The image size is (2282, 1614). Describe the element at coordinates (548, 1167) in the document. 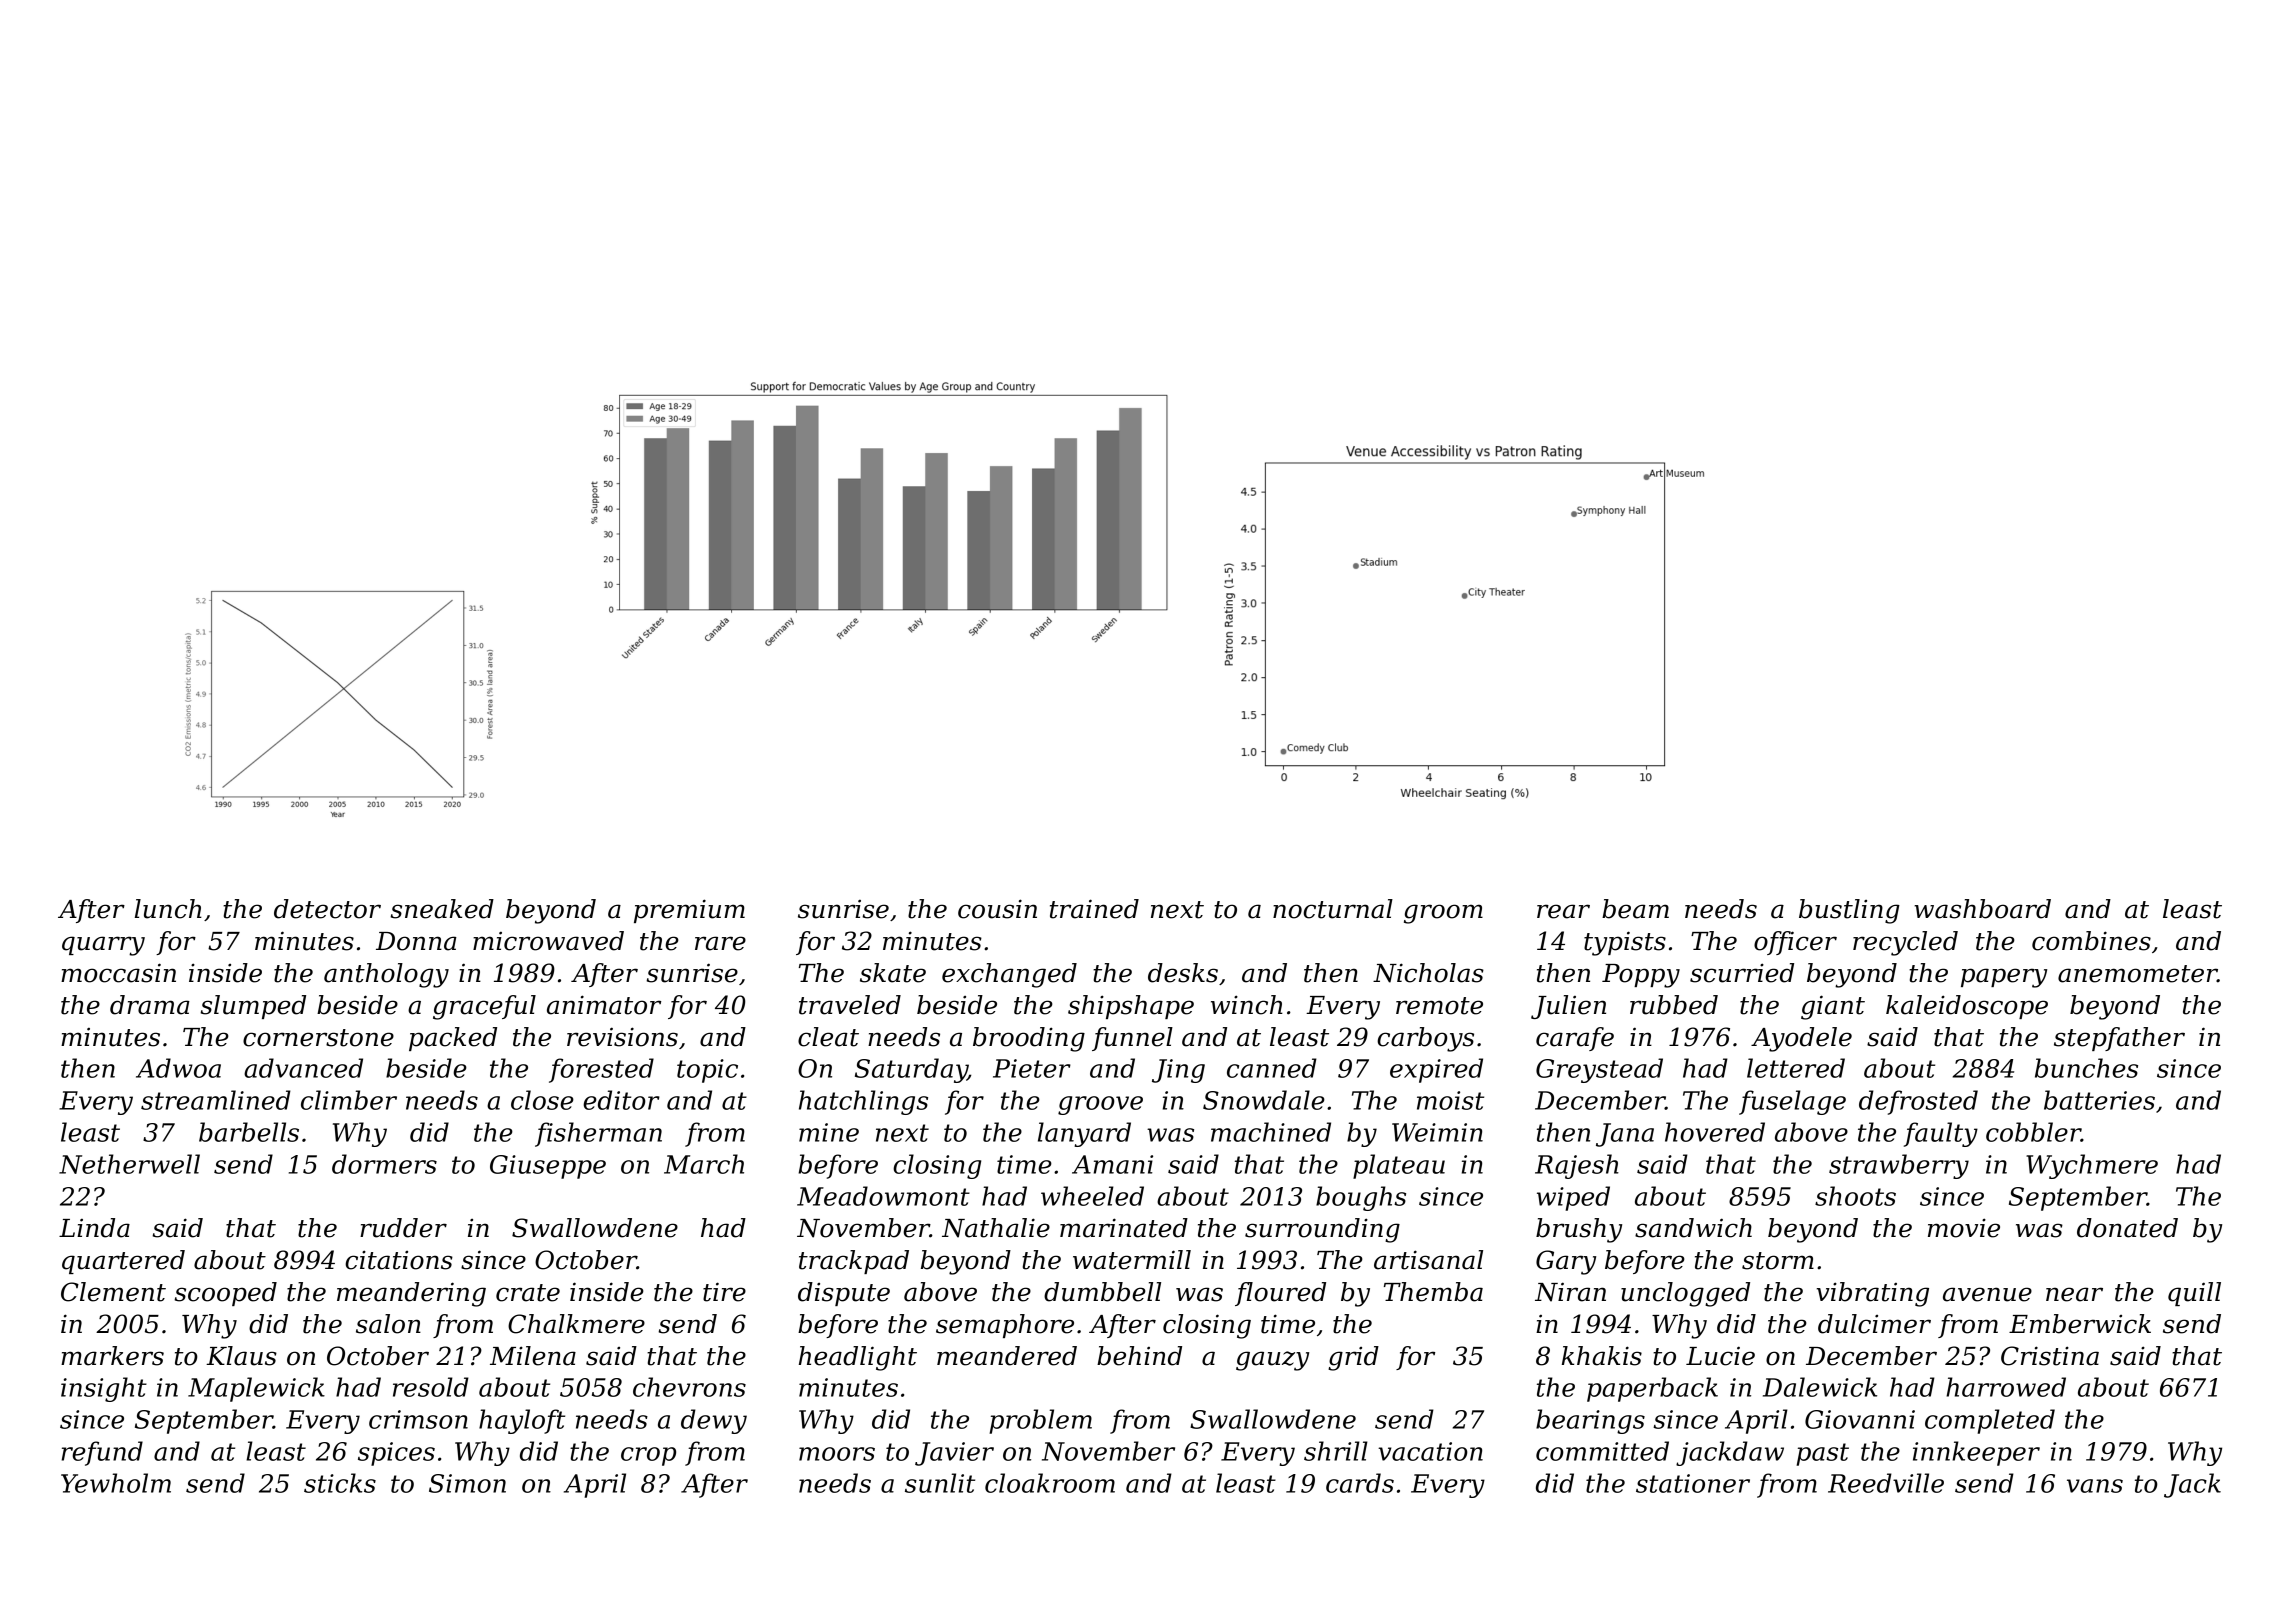

I see `Giuseppe` at that location.
